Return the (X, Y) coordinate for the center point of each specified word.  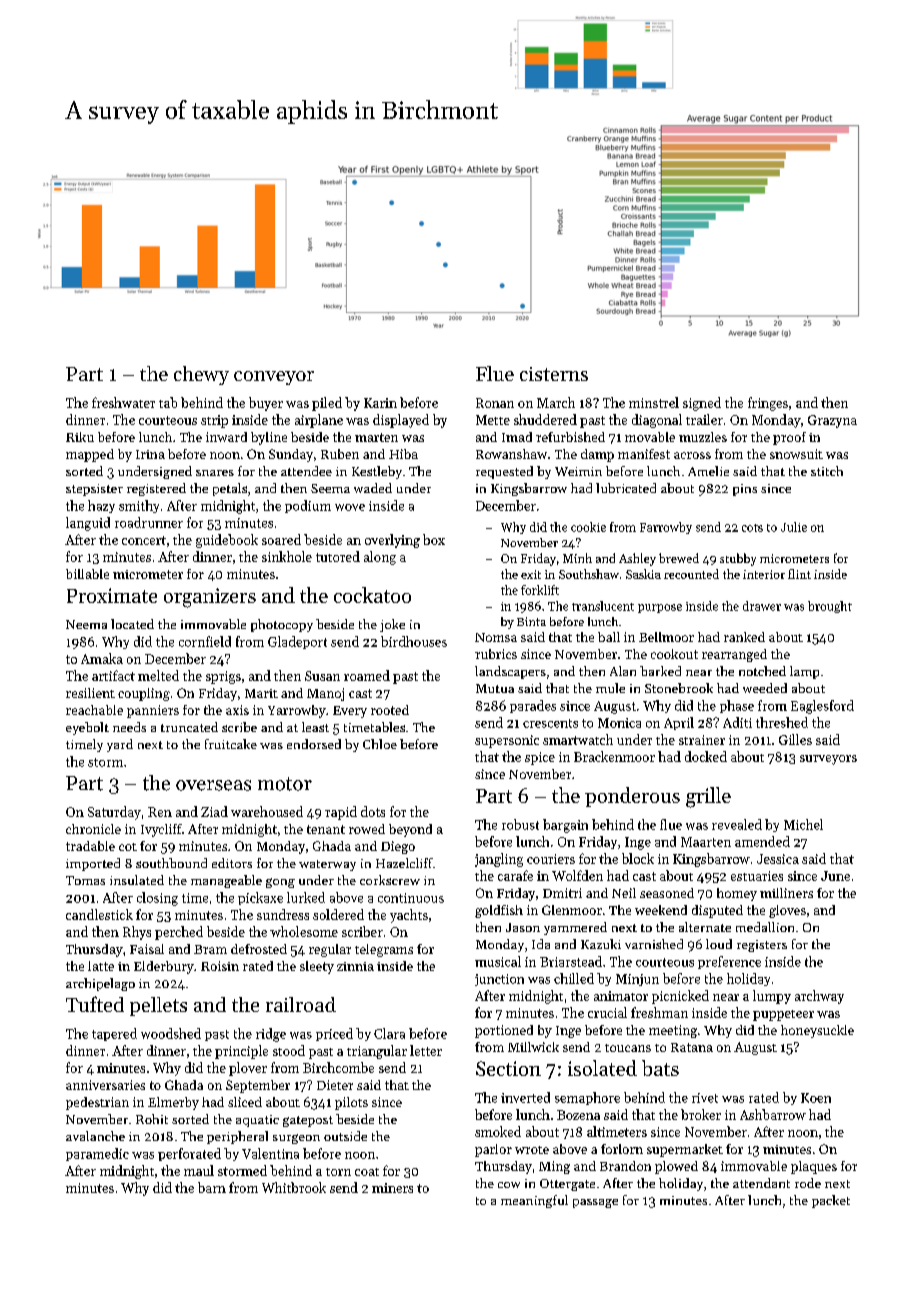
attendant (761, 1183)
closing (157, 899)
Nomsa (496, 637)
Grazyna (832, 421)
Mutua (495, 688)
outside (345, 1136)
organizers (210, 598)
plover (248, 1069)
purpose (660, 608)
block (638, 858)
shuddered (545, 419)
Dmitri (562, 893)
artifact (113, 675)
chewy (201, 375)
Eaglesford (822, 707)
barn (212, 1187)
